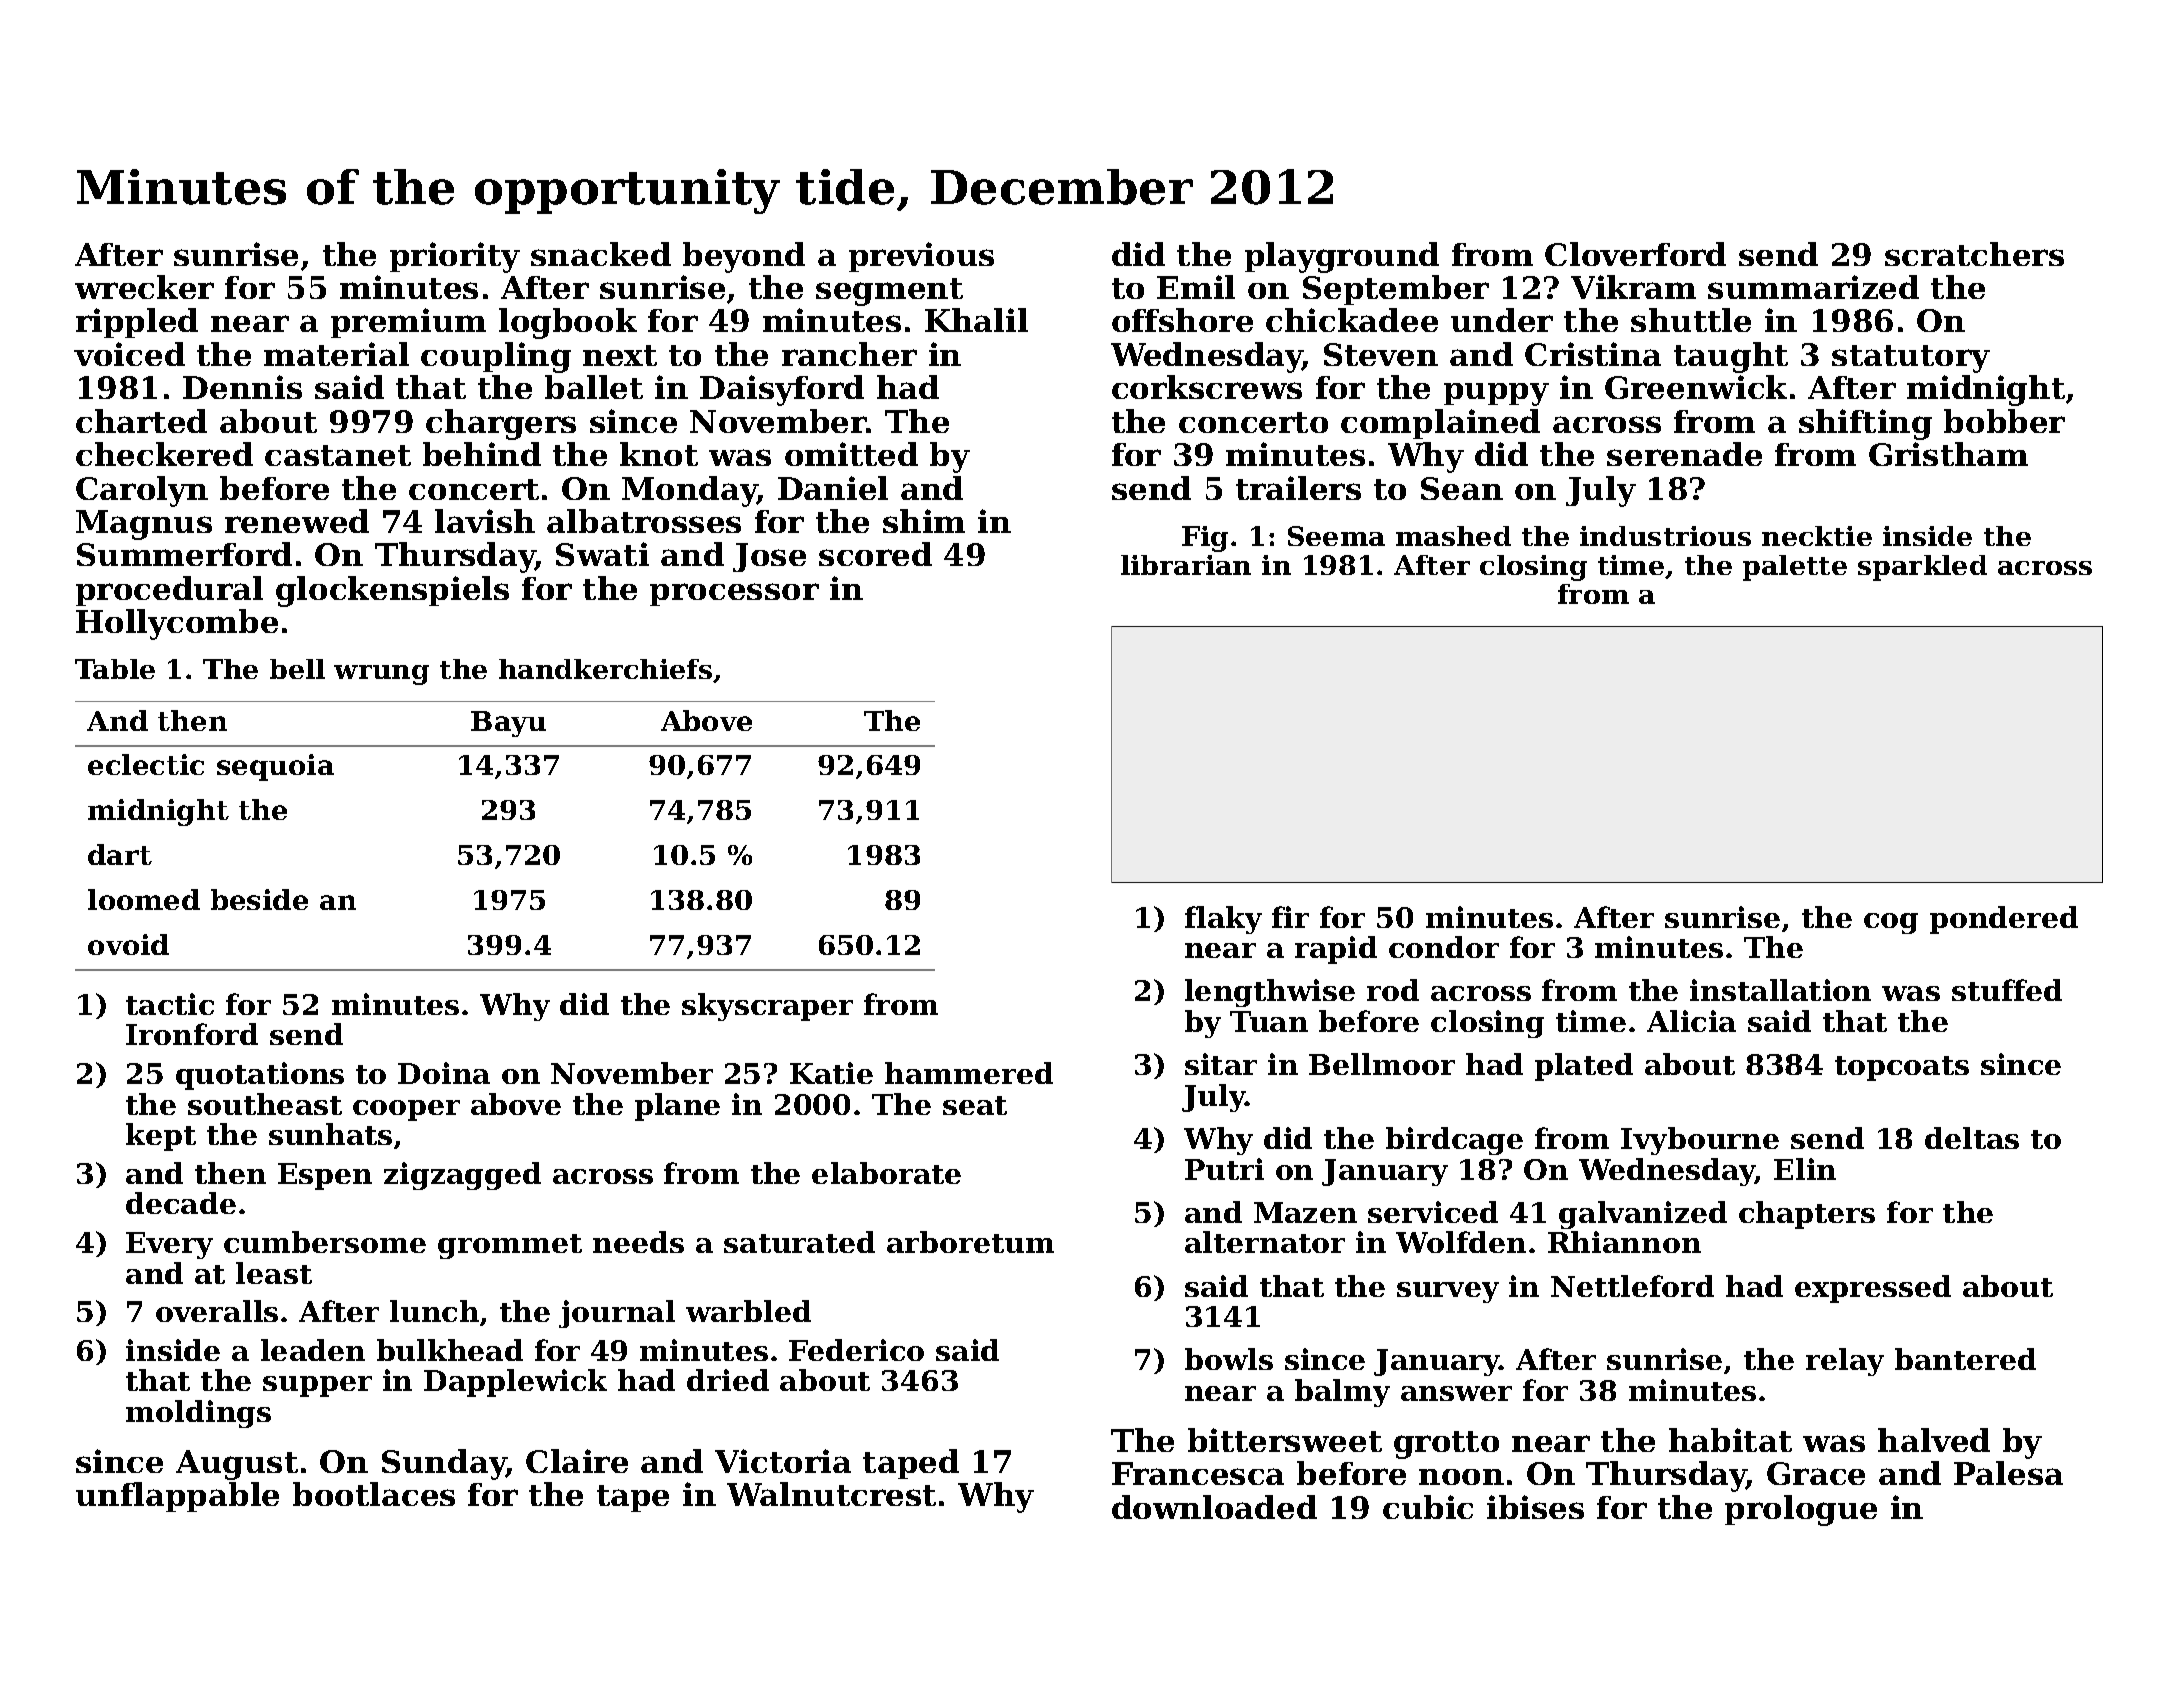 The height and width of the page is (1683, 2178). I want to click on Bayu, so click(508, 724).
